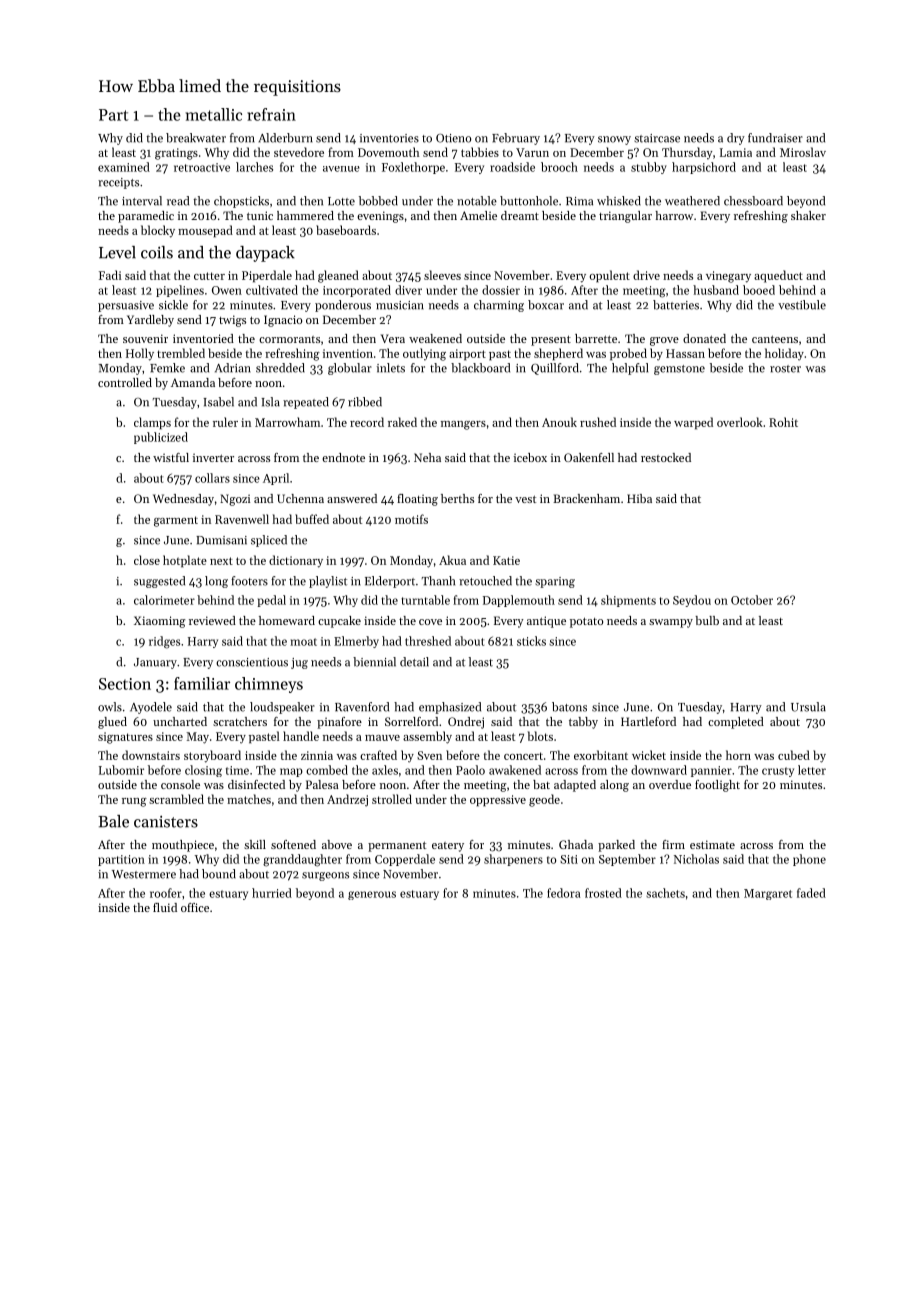 The image size is (924, 1308). I want to click on husband, so click(716, 290).
